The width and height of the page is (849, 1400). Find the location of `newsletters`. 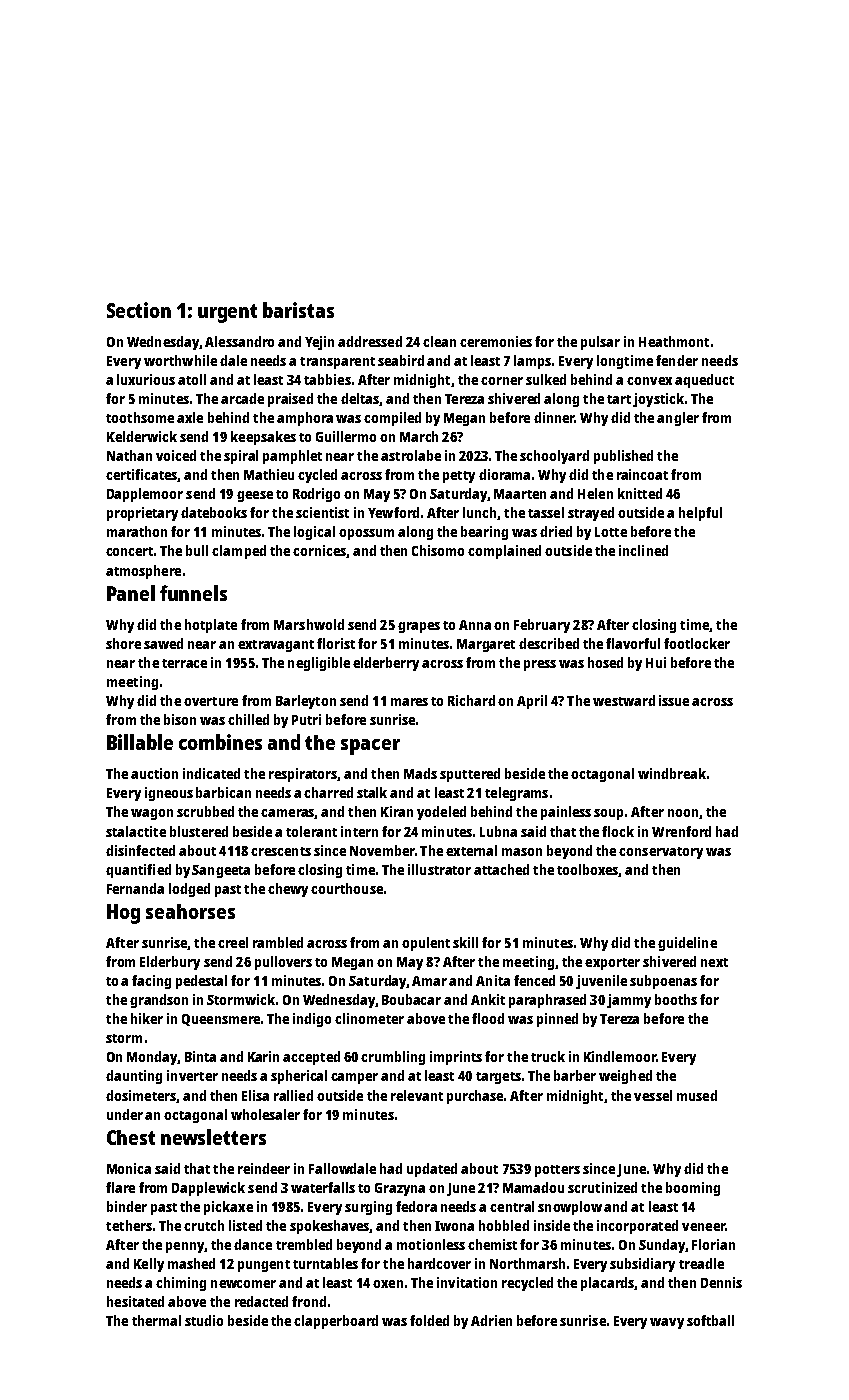

newsletters is located at coordinates (213, 1137).
